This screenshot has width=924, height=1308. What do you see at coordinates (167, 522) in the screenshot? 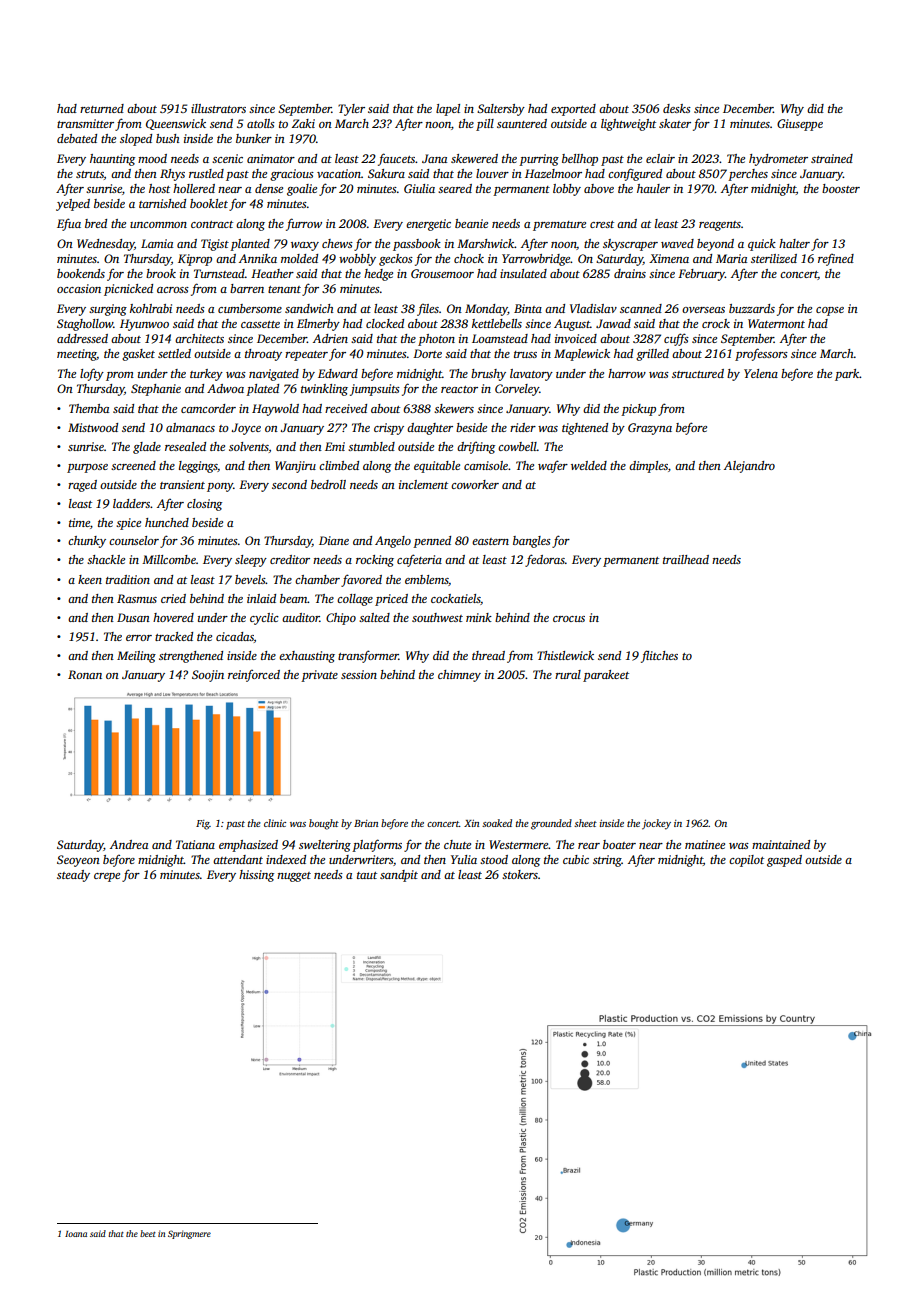
I see `hunched` at bounding box center [167, 522].
